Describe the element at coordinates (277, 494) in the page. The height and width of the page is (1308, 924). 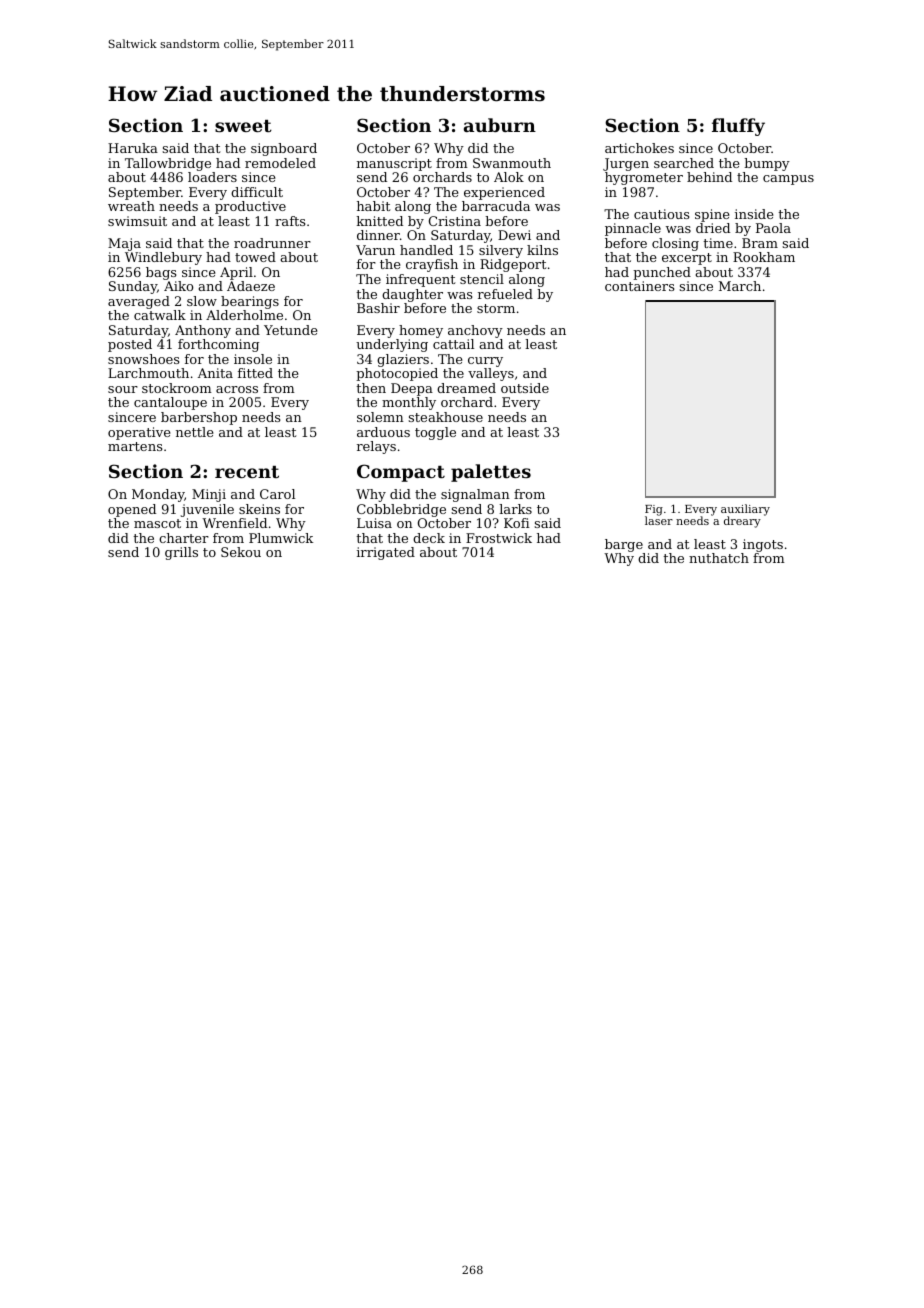
I see `Carol` at that location.
